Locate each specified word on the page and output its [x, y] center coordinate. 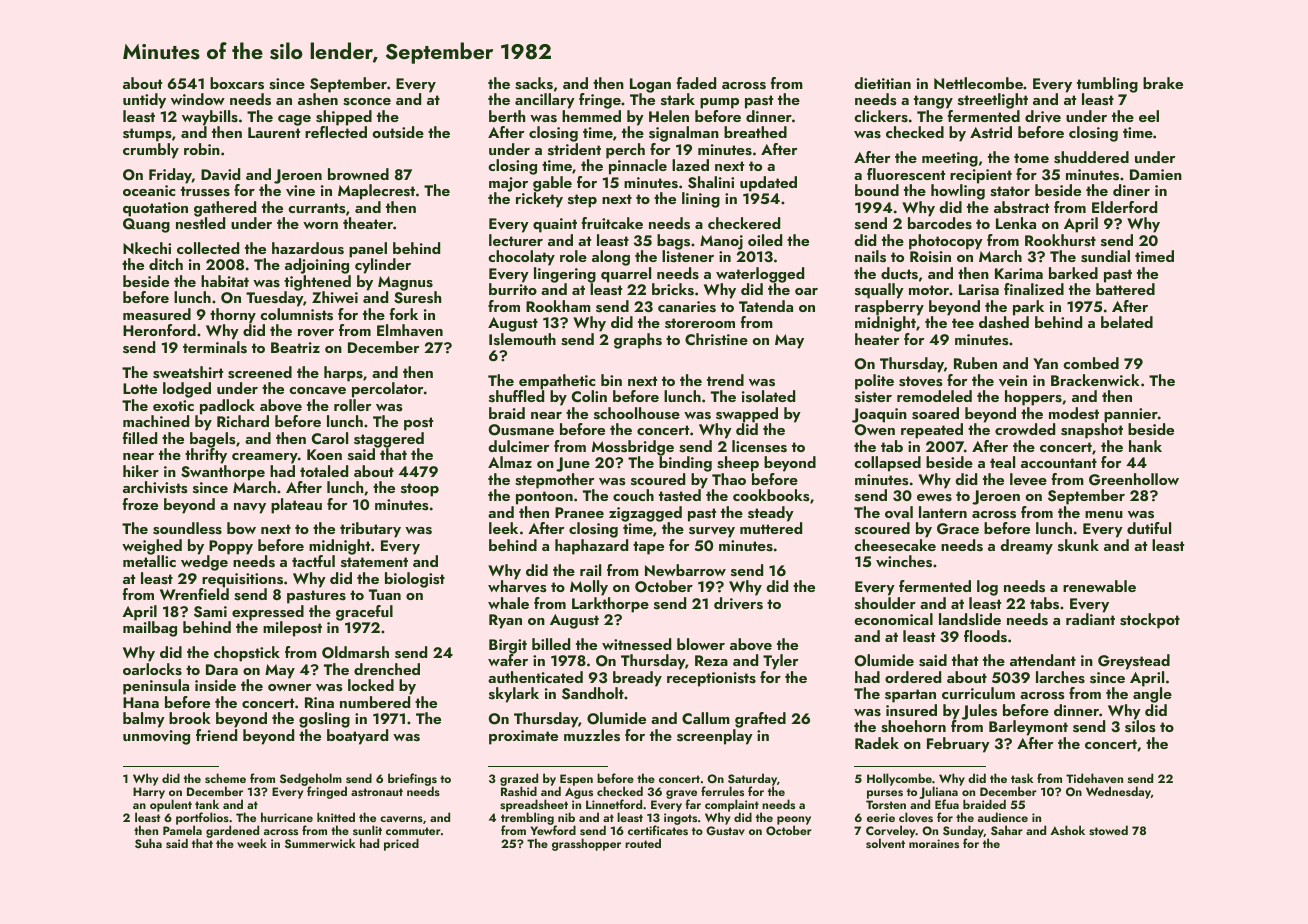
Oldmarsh [355, 652]
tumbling [1107, 85]
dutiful [1149, 528]
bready [637, 679]
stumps [147, 135]
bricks [673, 289]
